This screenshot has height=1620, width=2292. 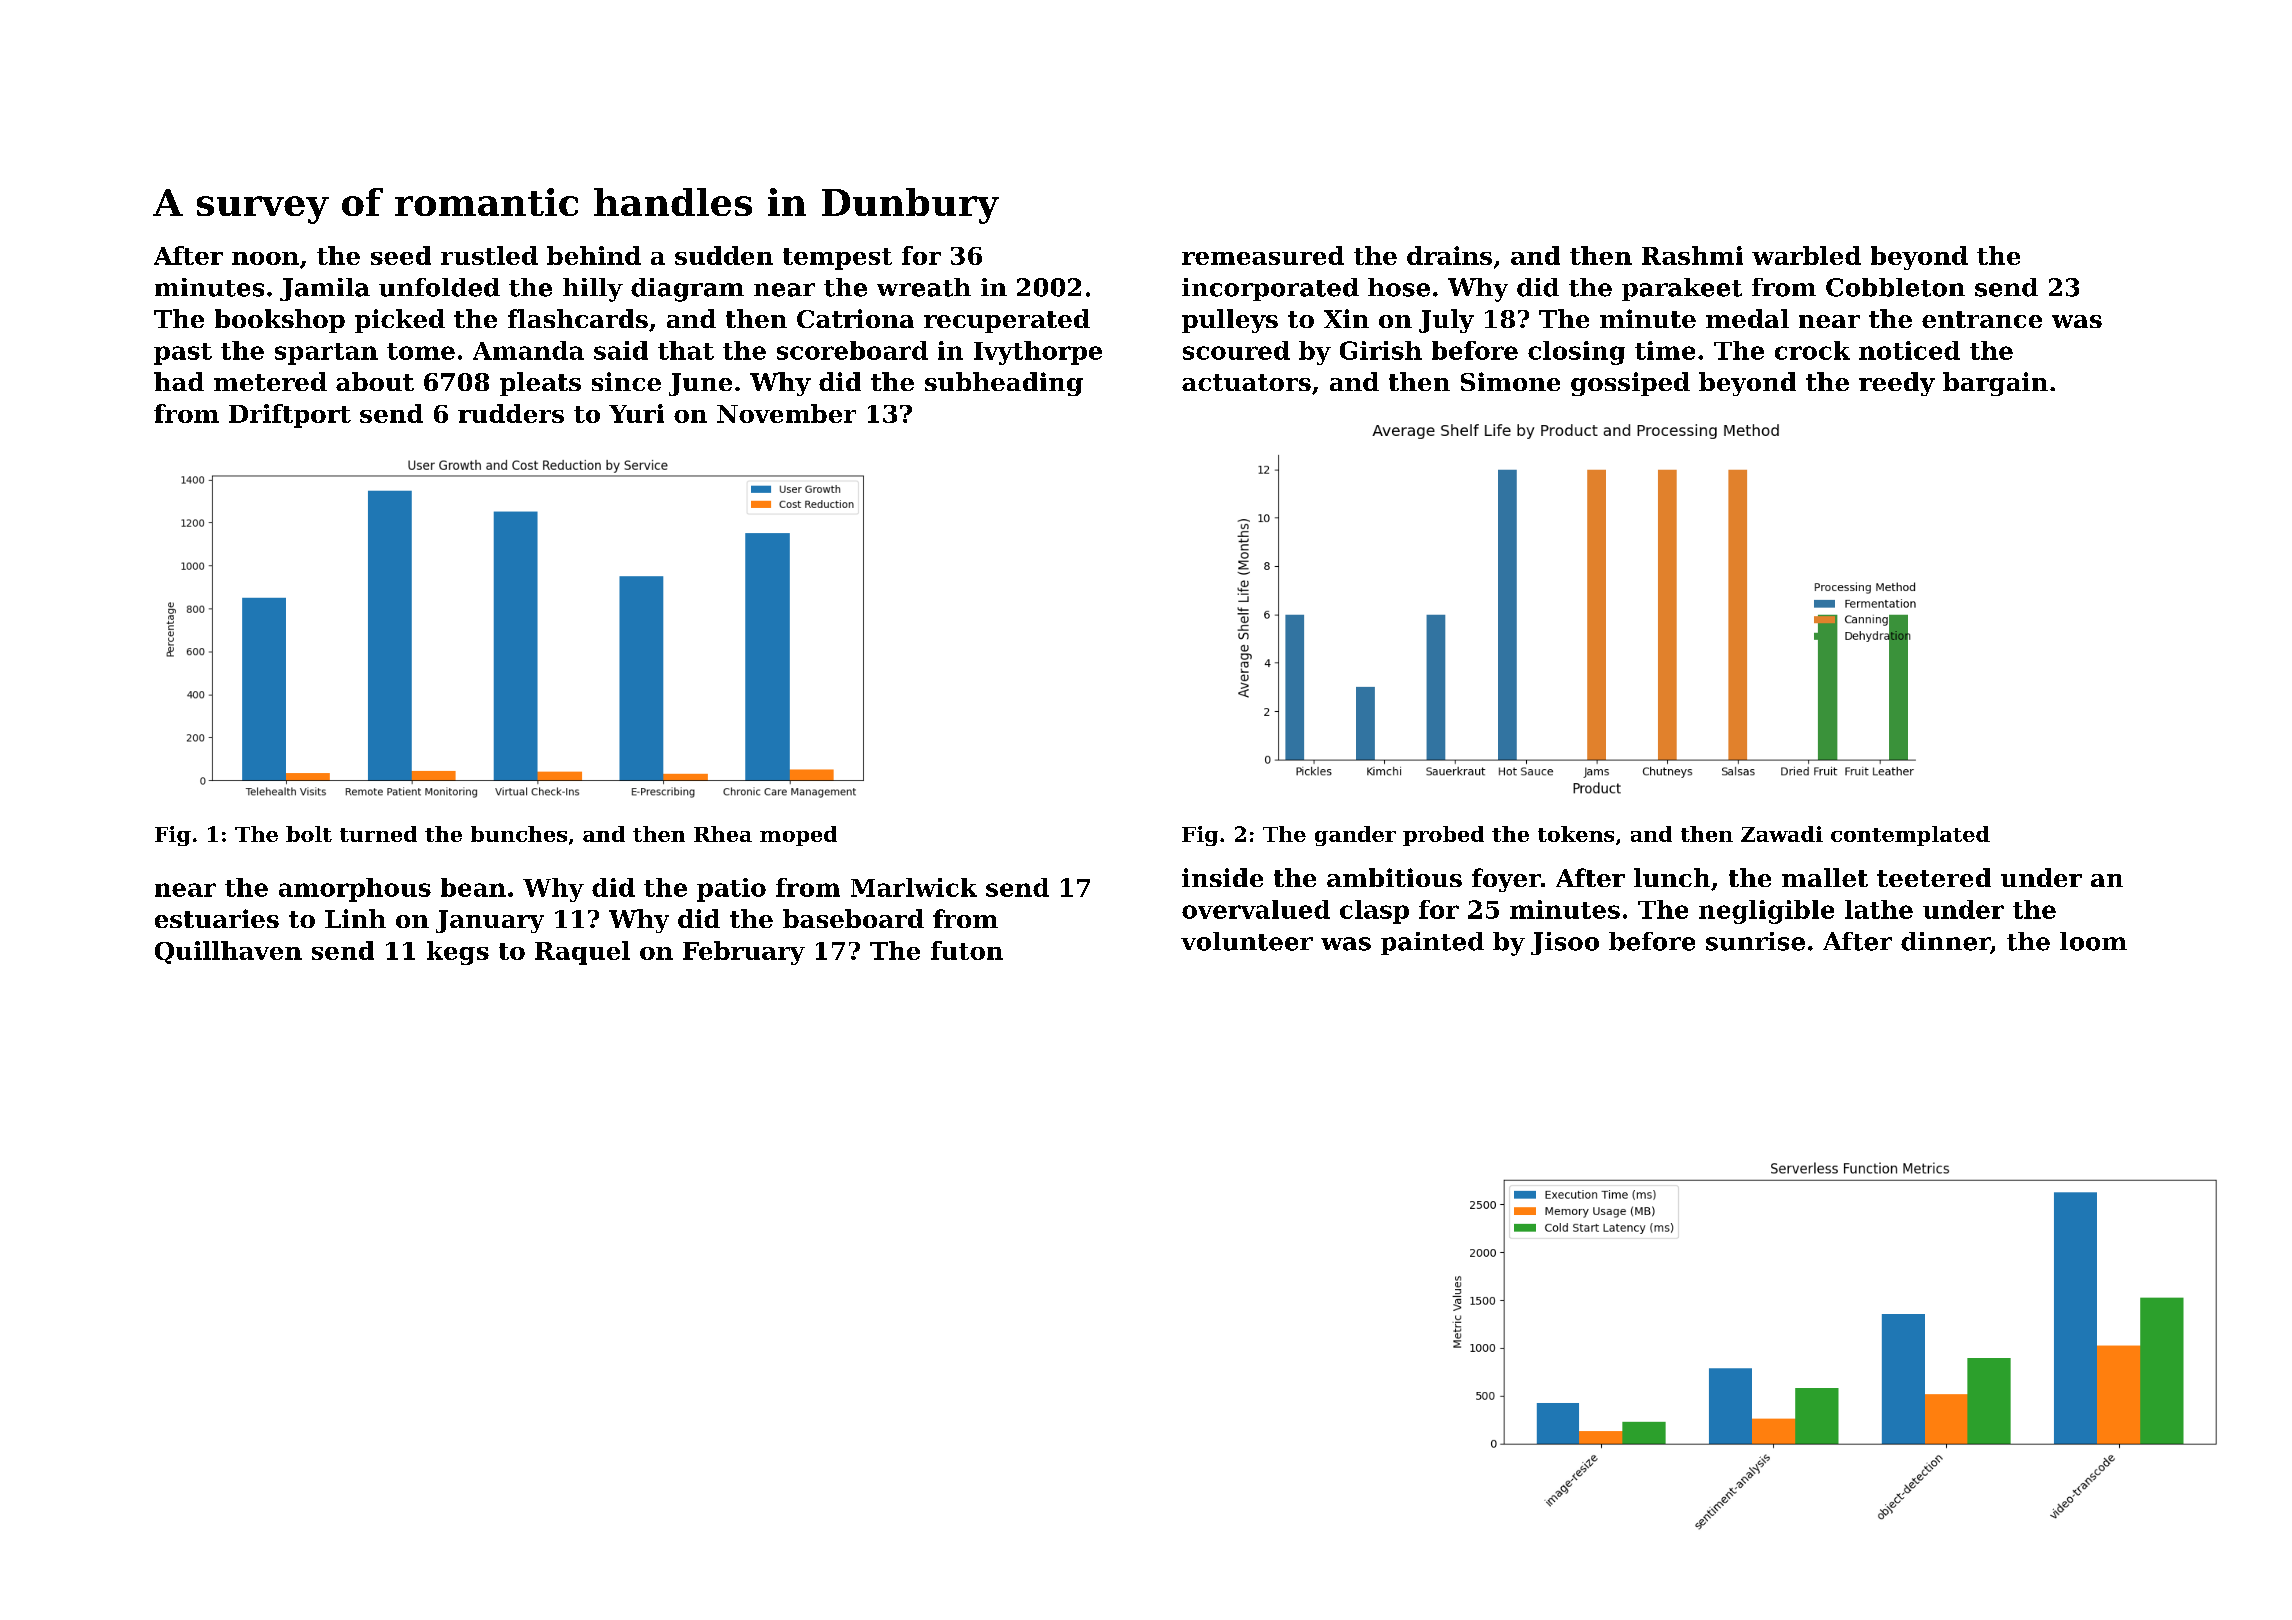 What do you see at coordinates (290, 416) in the screenshot?
I see `Driftport` at bounding box center [290, 416].
